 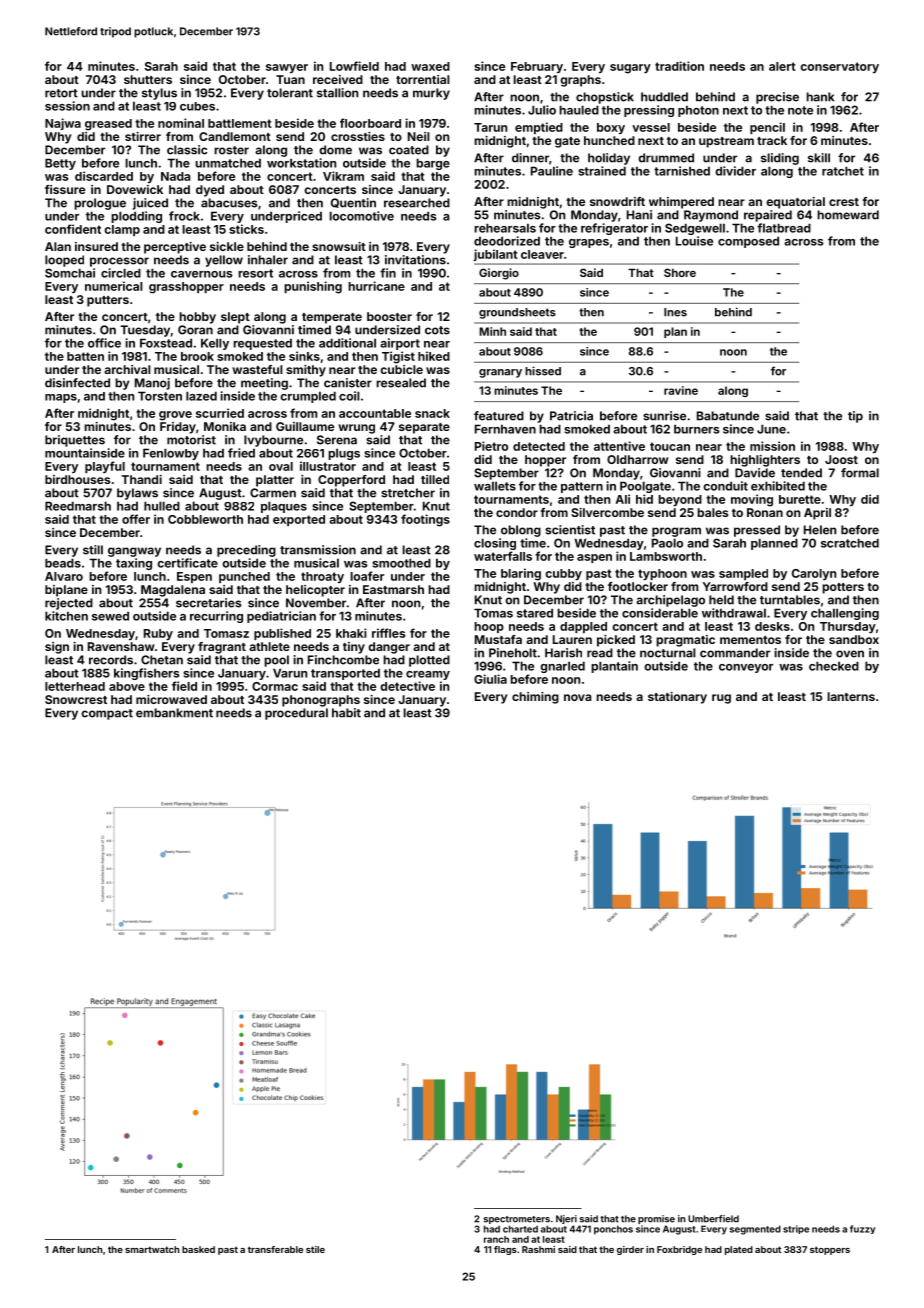 What do you see at coordinates (152, 1249) in the screenshot?
I see `smartwatch` at bounding box center [152, 1249].
